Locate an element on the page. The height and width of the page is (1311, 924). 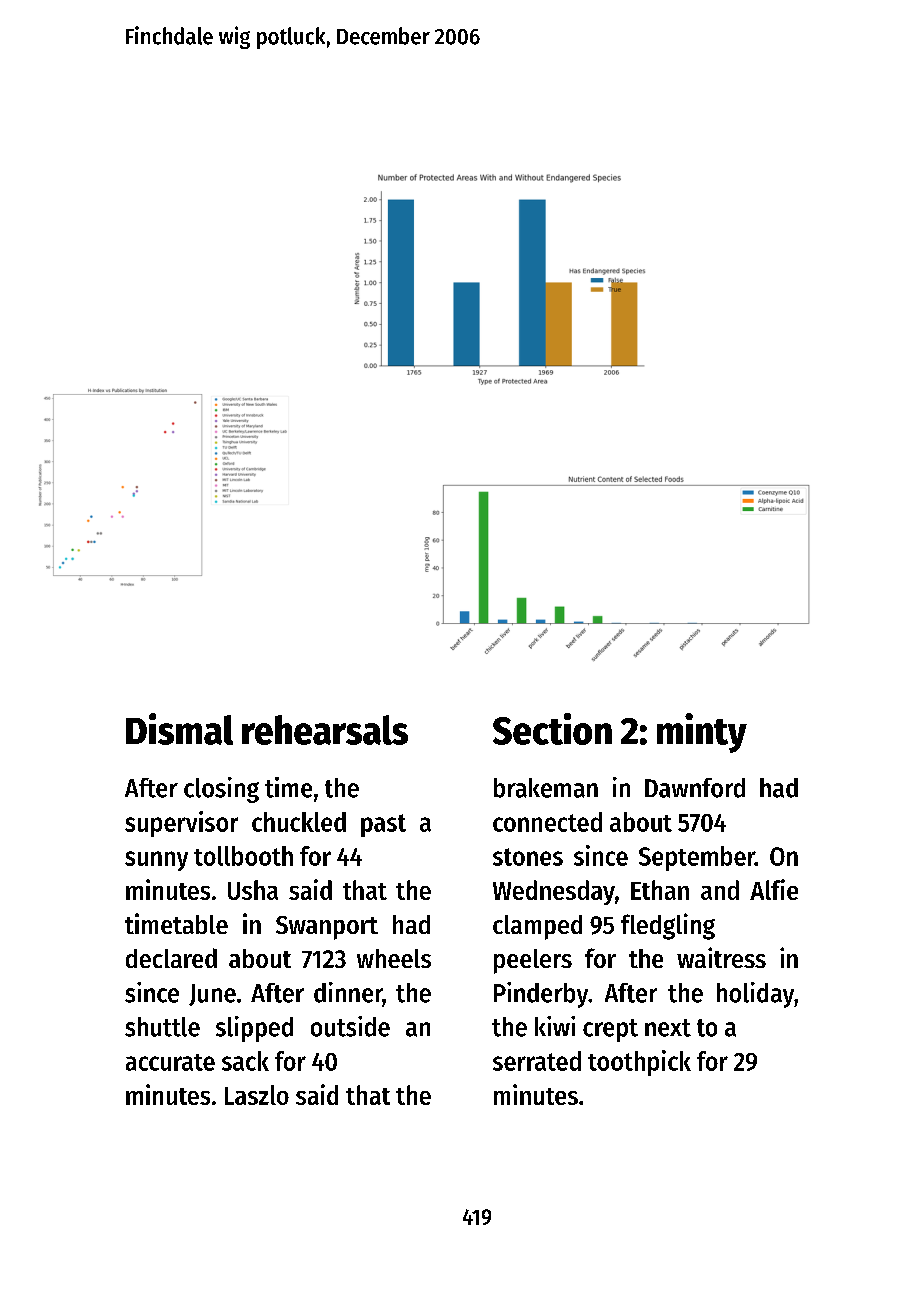
serrated is located at coordinates (537, 1061).
